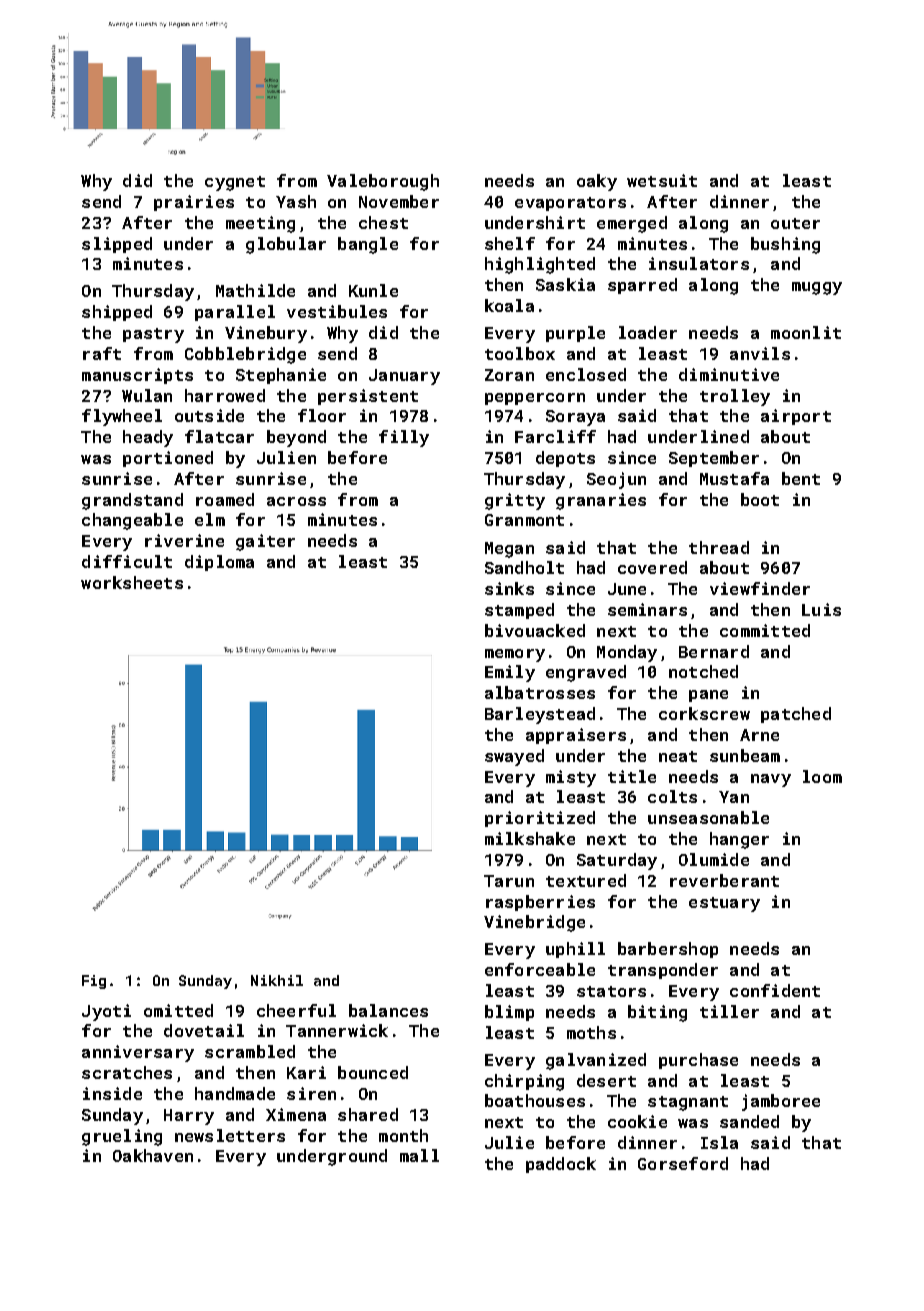 The width and height of the screenshot is (924, 1311). Describe the element at coordinates (117, 245) in the screenshot. I see `slipped` at that location.
